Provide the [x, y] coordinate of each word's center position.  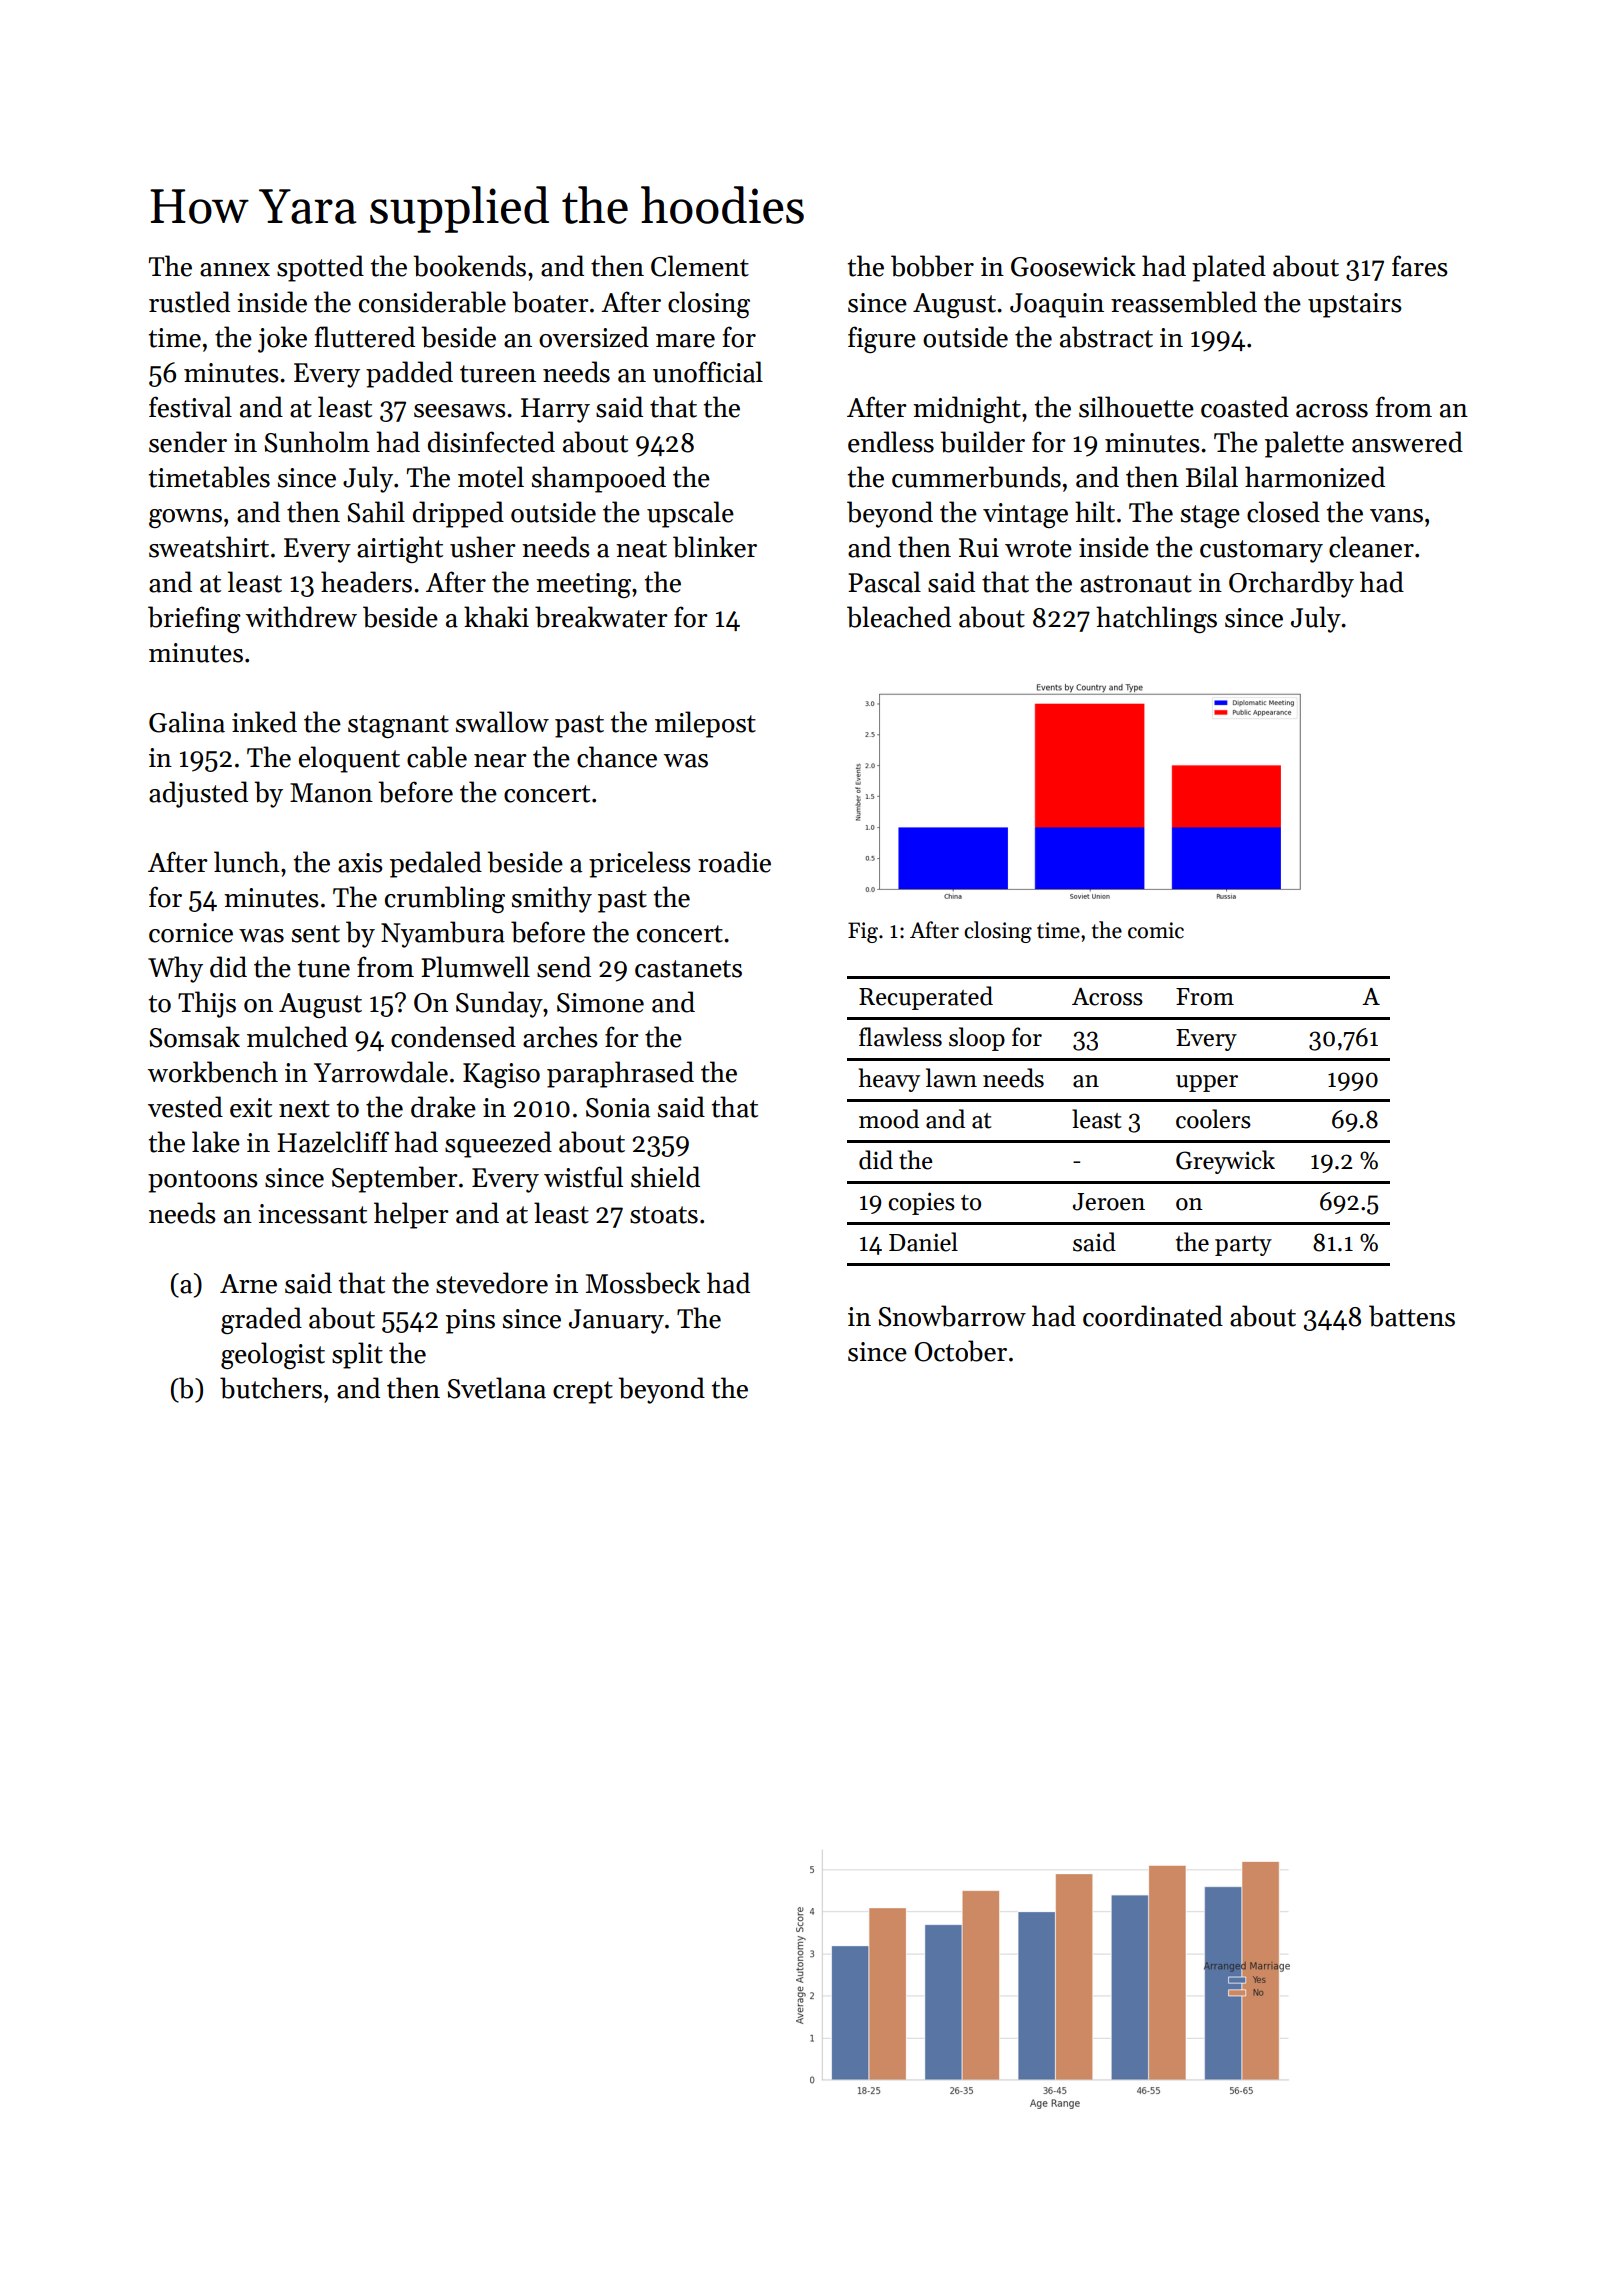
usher [483, 547]
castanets [688, 969]
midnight [967, 409]
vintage [1025, 515]
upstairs [1355, 305]
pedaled [436, 864]
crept [583, 1392]
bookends [469, 266]
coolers [1213, 1119]
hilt [1095, 512]
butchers [271, 1388]
